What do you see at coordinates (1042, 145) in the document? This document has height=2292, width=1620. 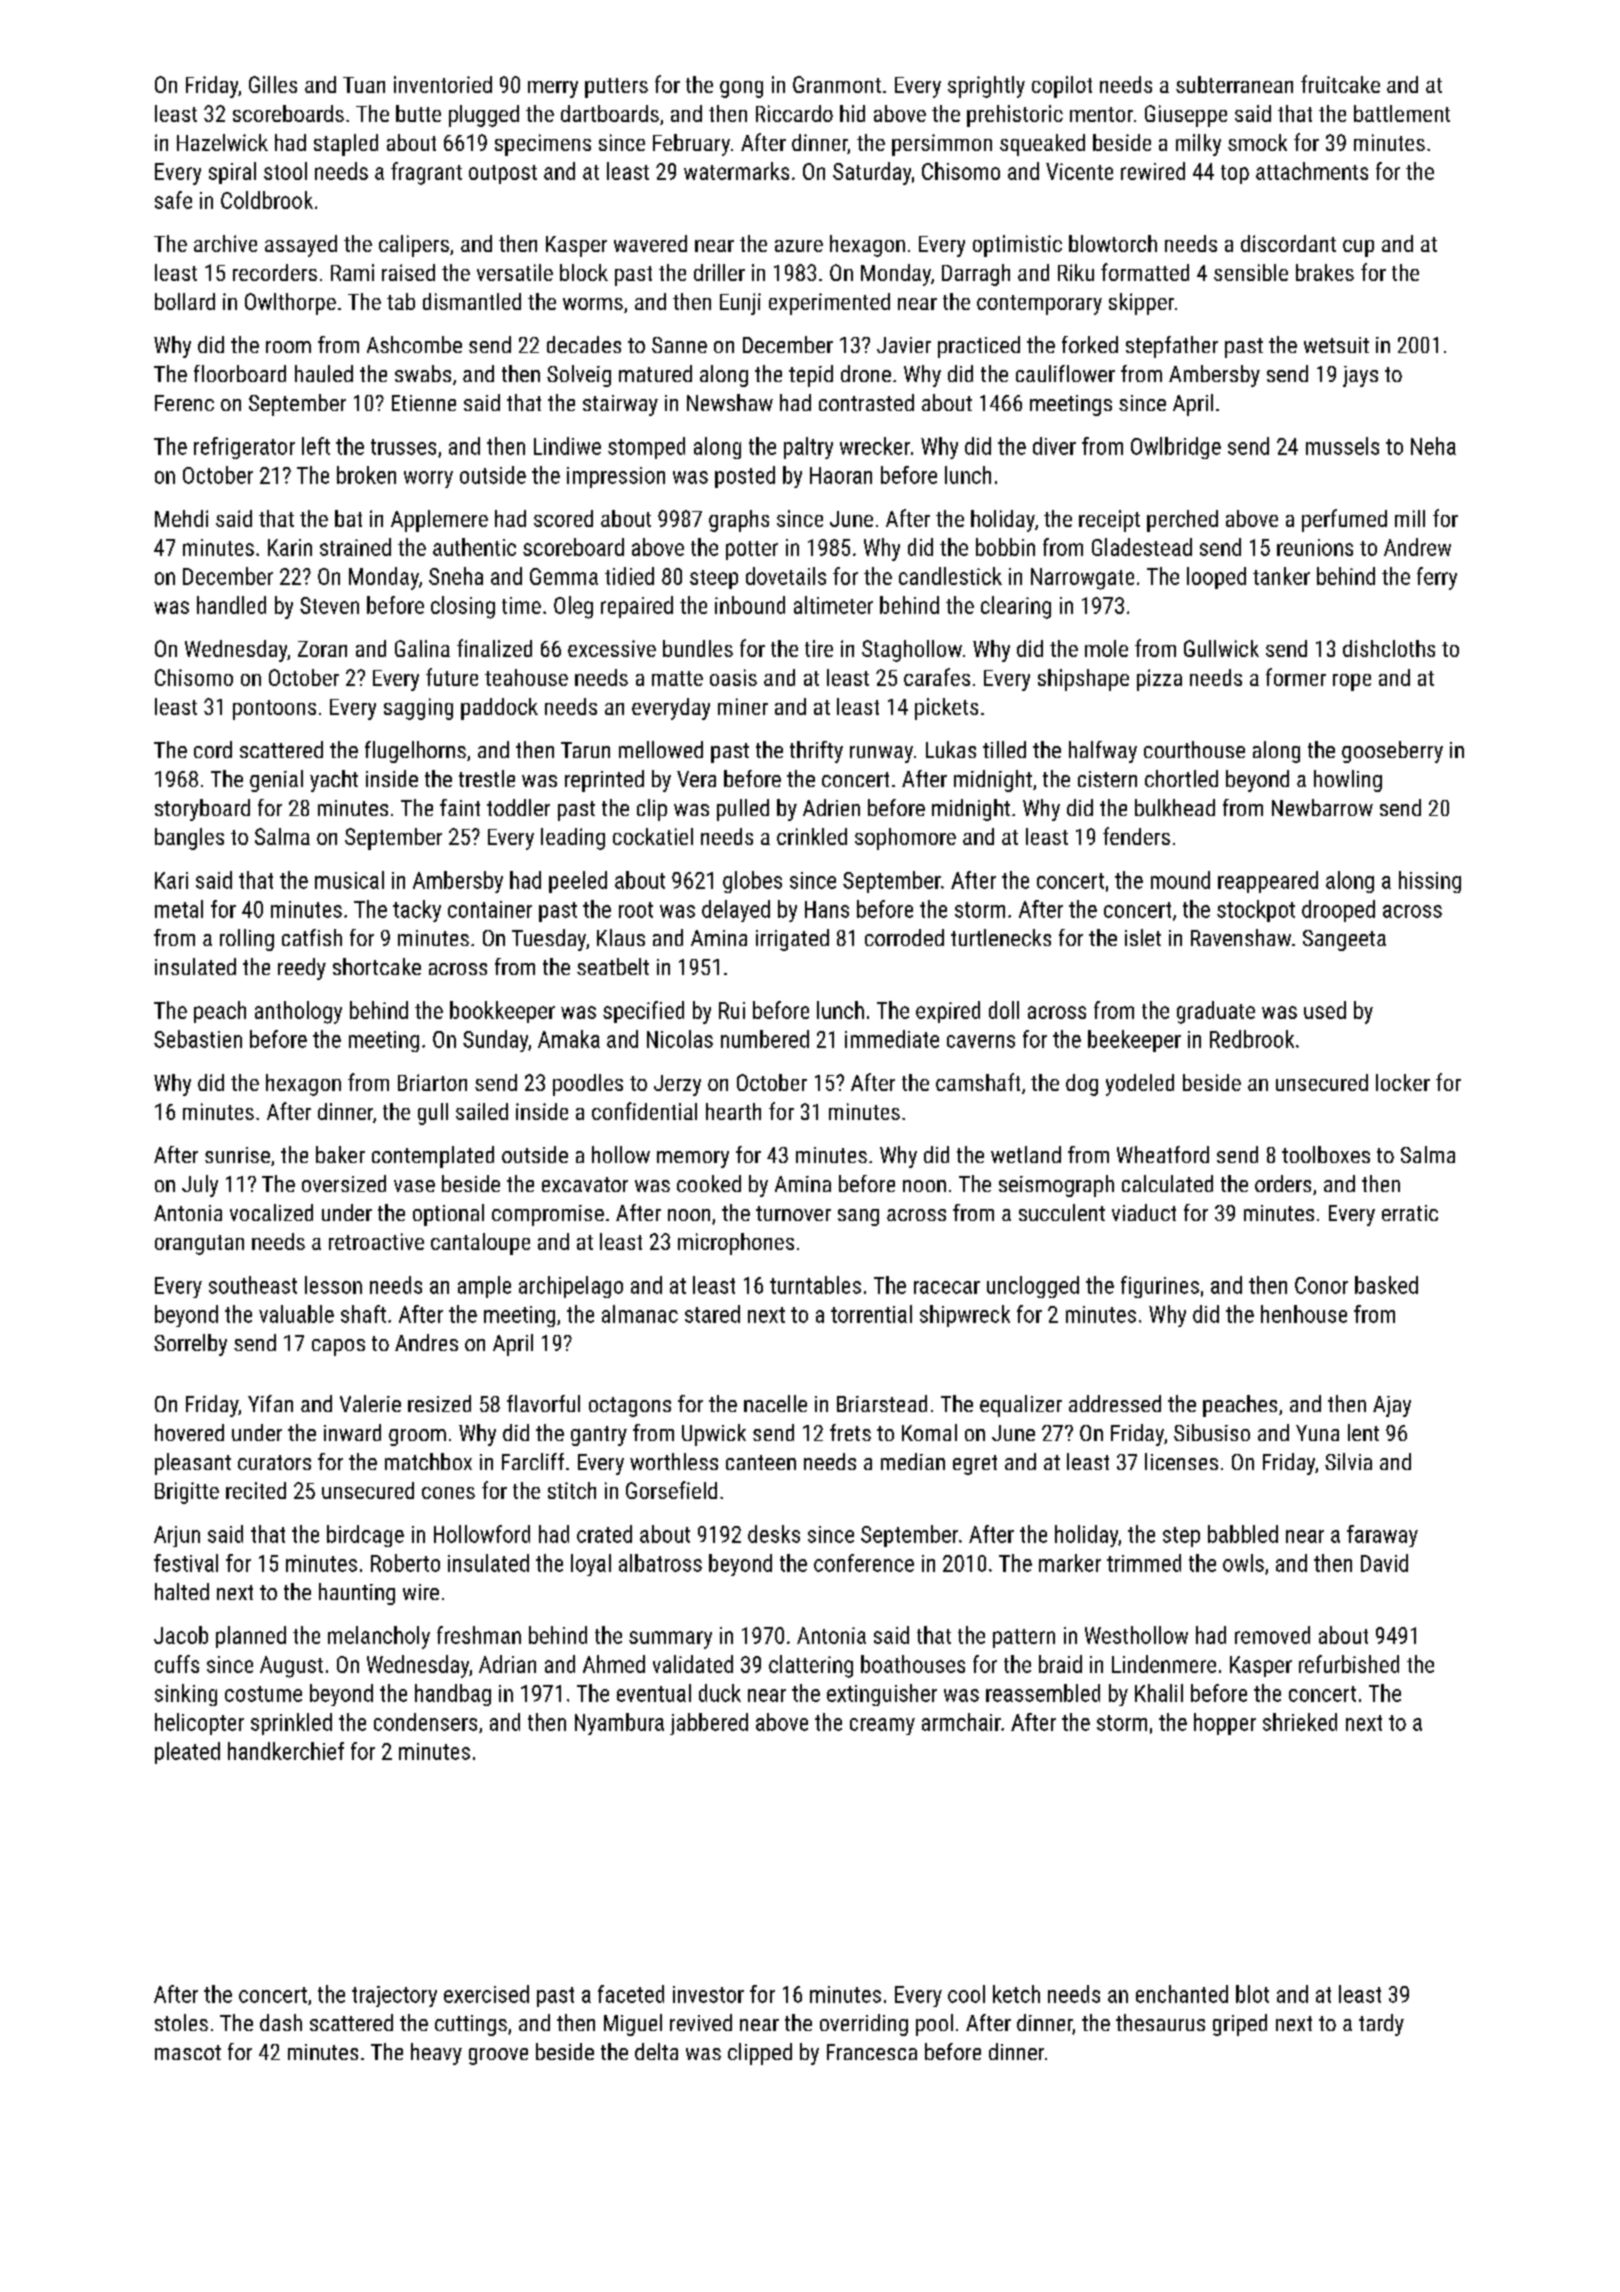 I see `squeaked` at bounding box center [1042, 145].
